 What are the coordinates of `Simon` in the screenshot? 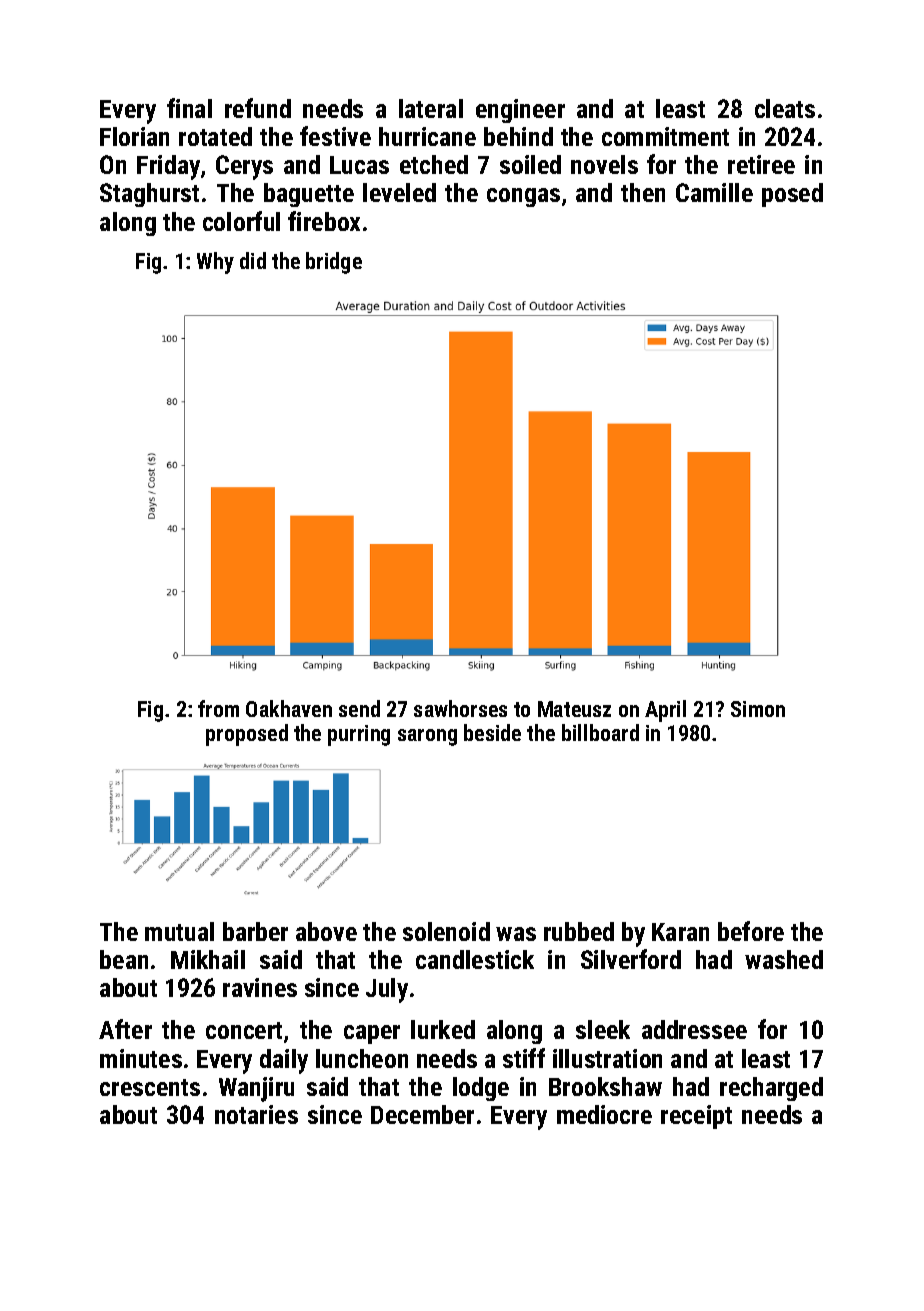 It's located at (758, 709).
